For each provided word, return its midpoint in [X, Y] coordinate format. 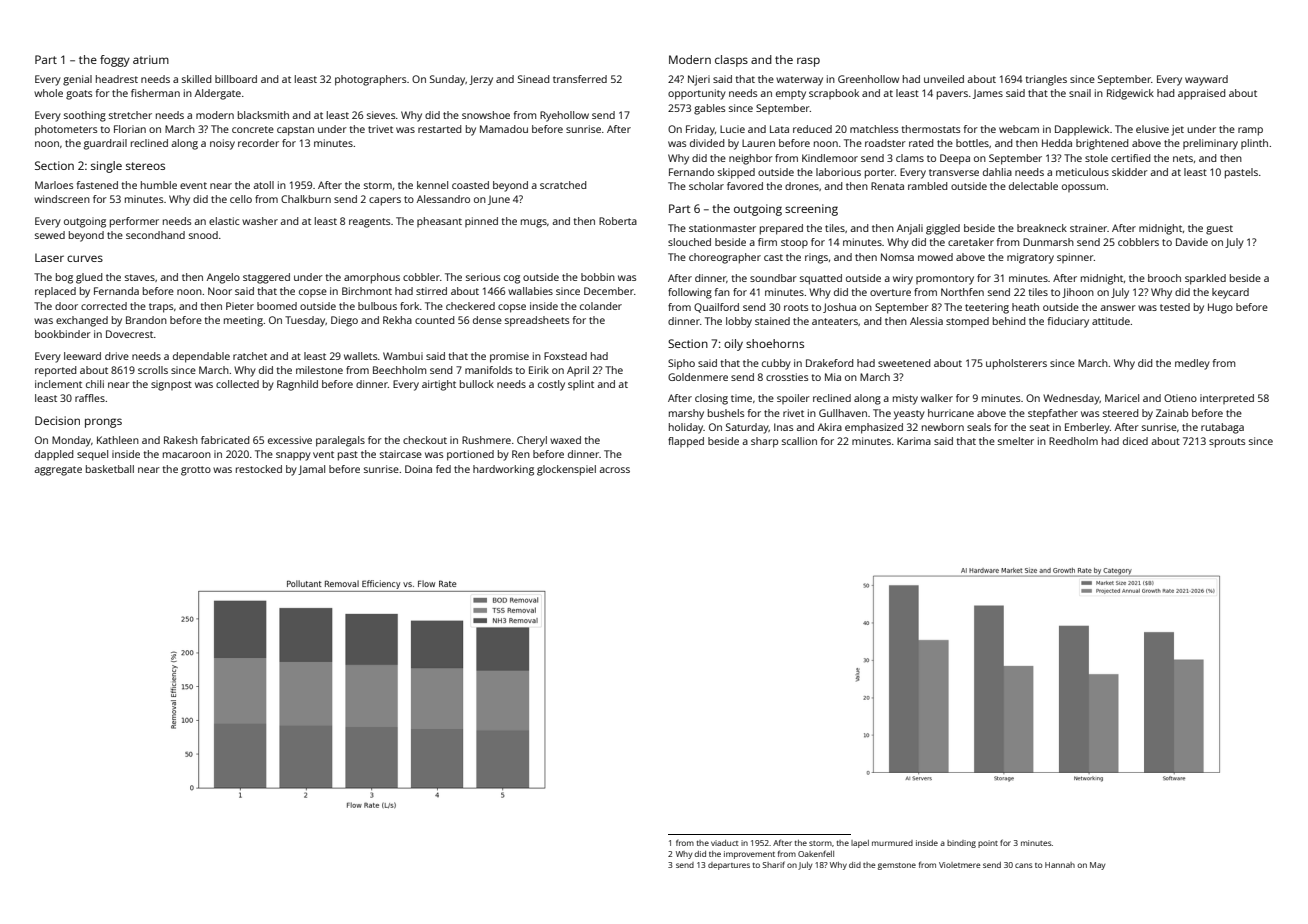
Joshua [839, 308]
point [988, 844]
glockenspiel [566, 470]
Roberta [618, 221]
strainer [1088, 228]
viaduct [724, 843]
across [615, 470]
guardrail [105, 144]
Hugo [1220, 308]
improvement [749, 855]
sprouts [1227, 443]
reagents [369, 223]
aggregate [58, 471]
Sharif [774, 864]
